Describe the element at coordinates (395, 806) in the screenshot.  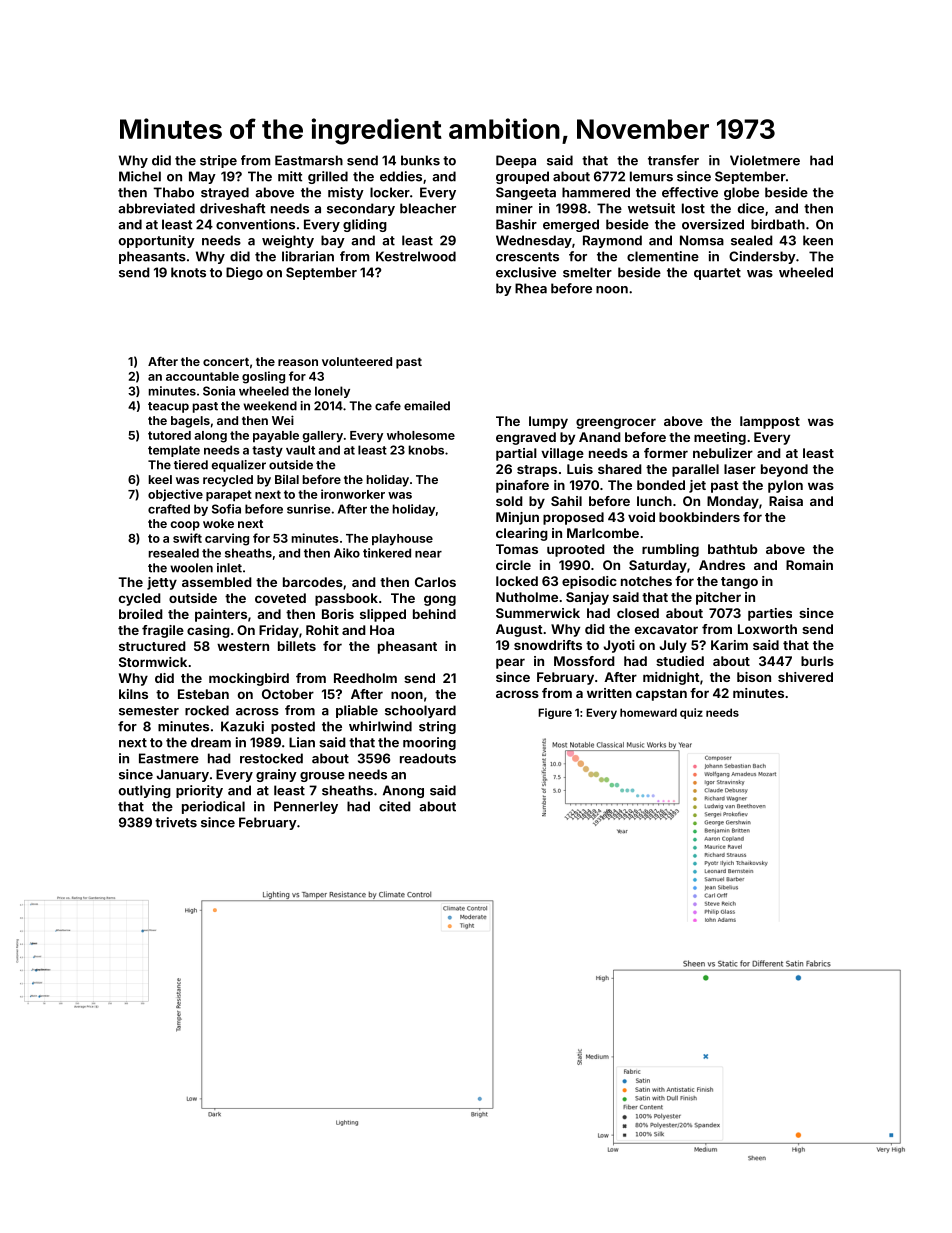
I see `cited` at that location.
